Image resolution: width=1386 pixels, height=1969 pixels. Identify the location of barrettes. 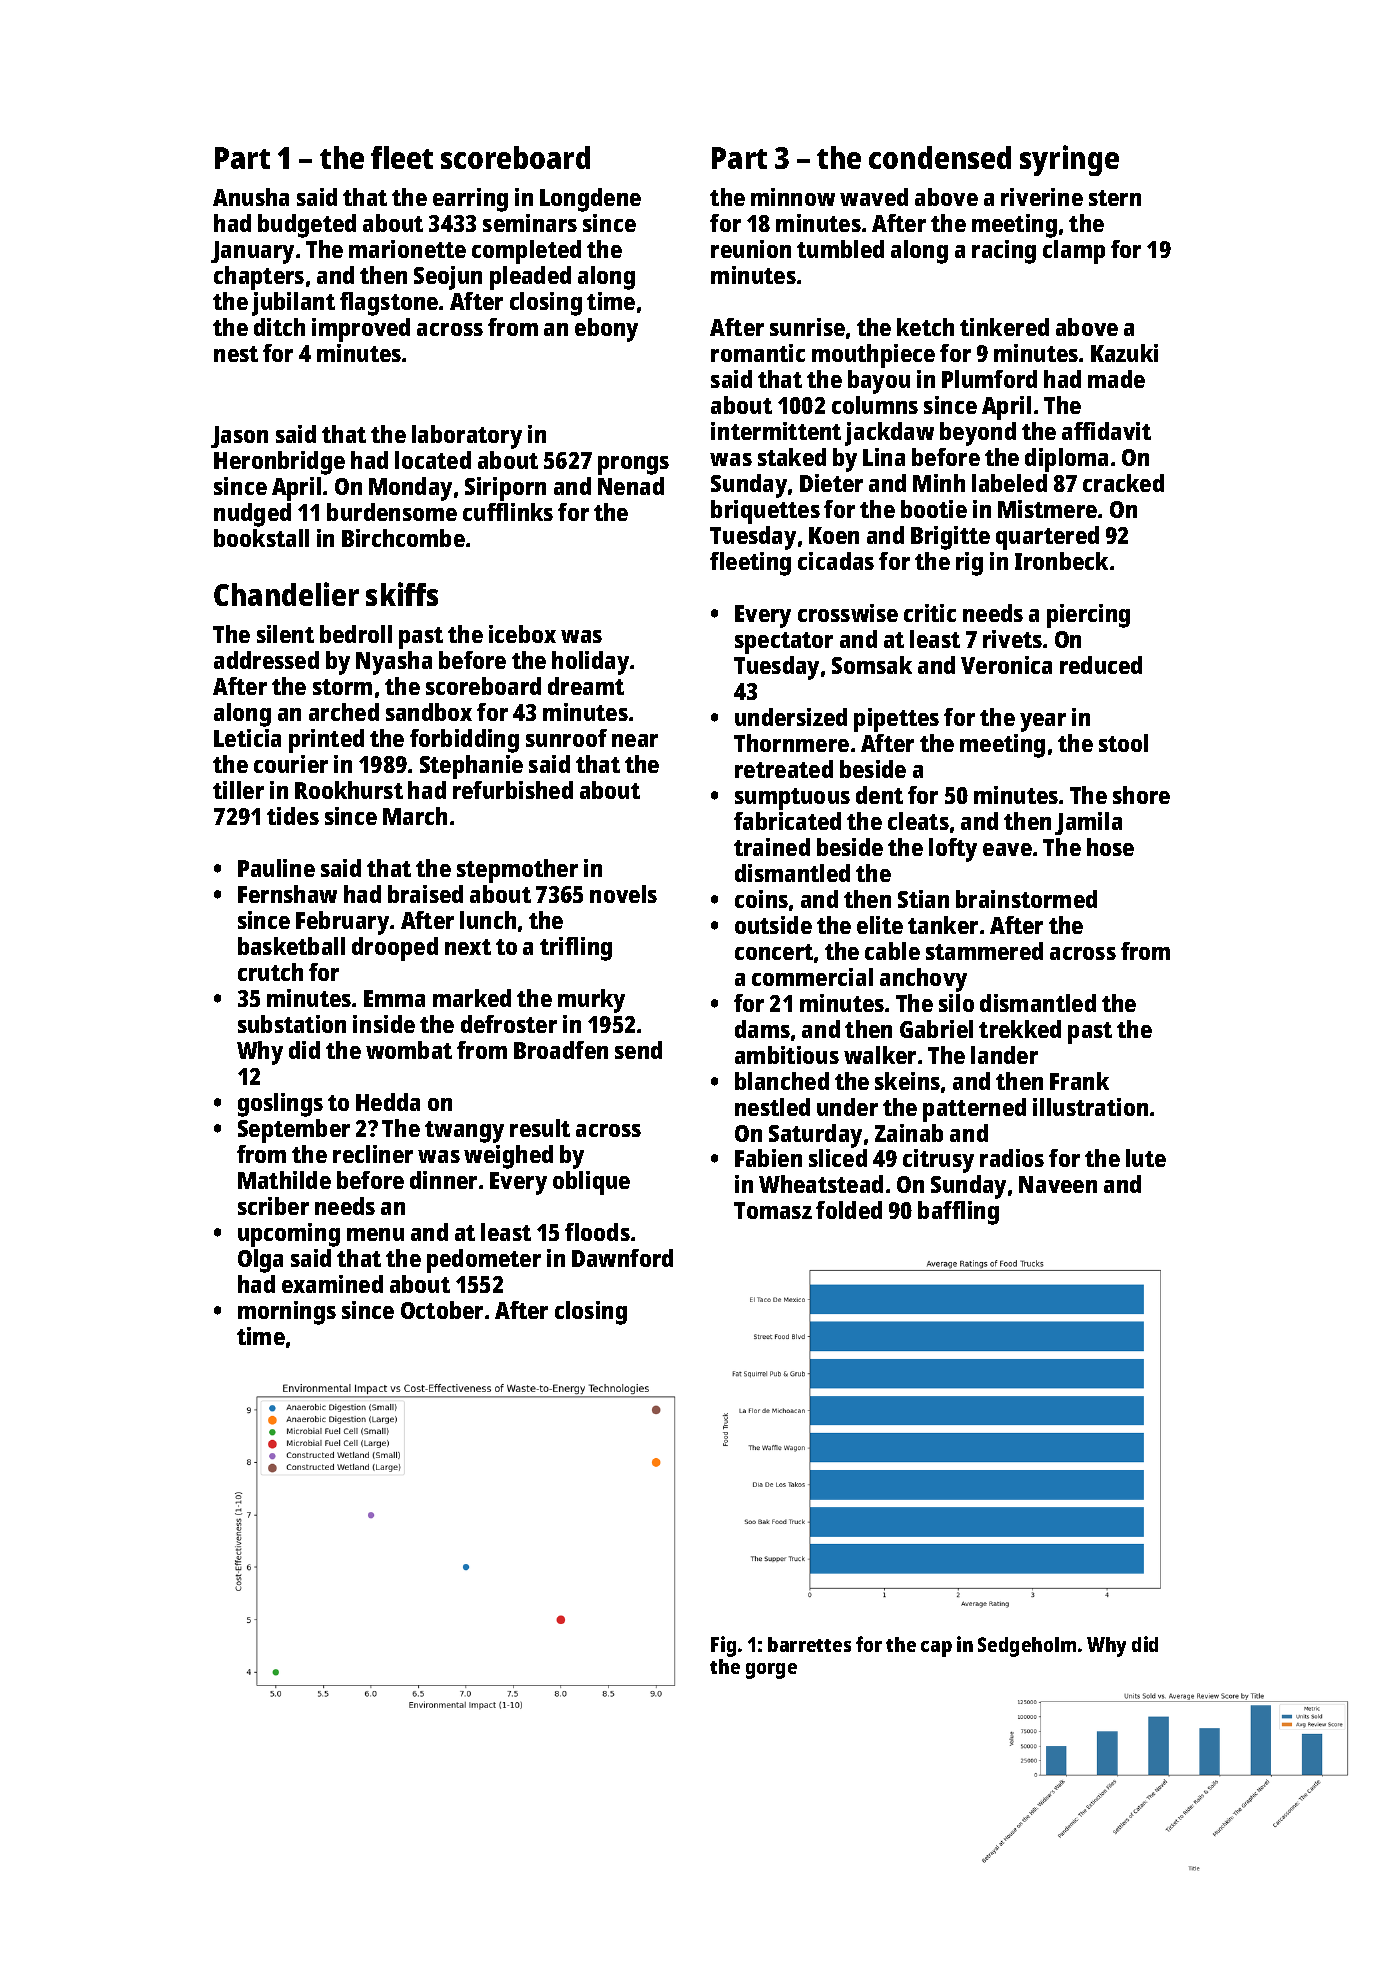
(809, 1644).
